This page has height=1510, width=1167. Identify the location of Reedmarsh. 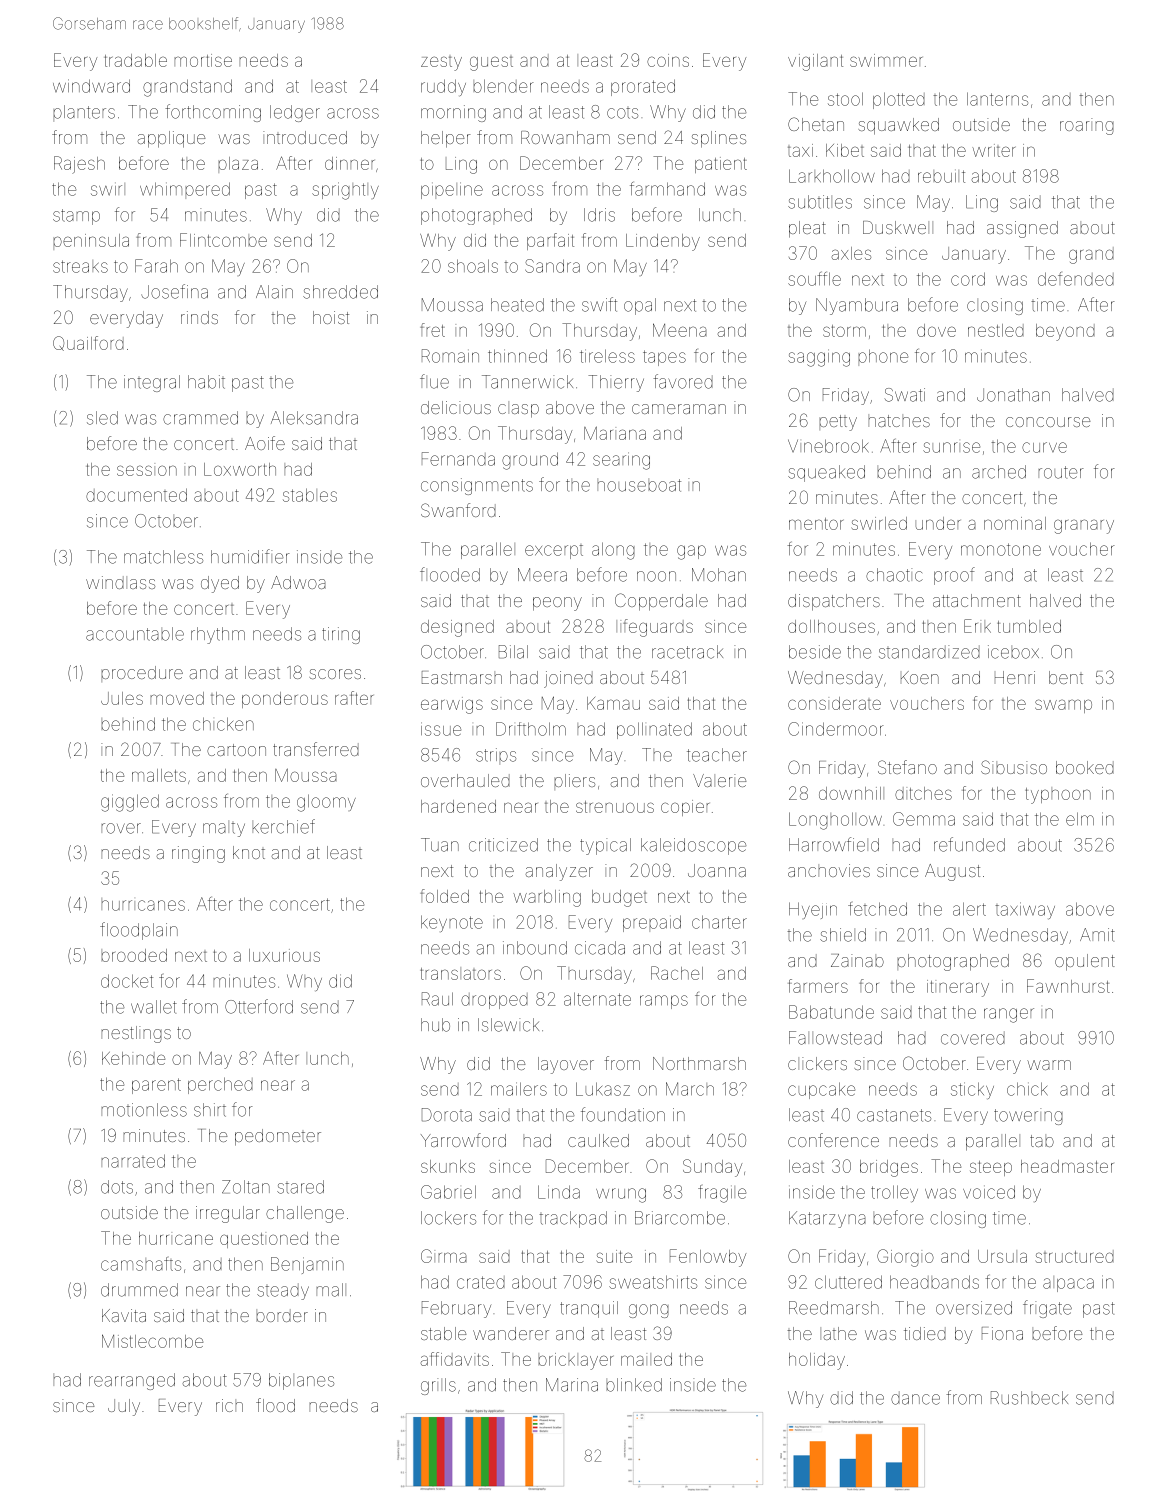
(834, 1308).
